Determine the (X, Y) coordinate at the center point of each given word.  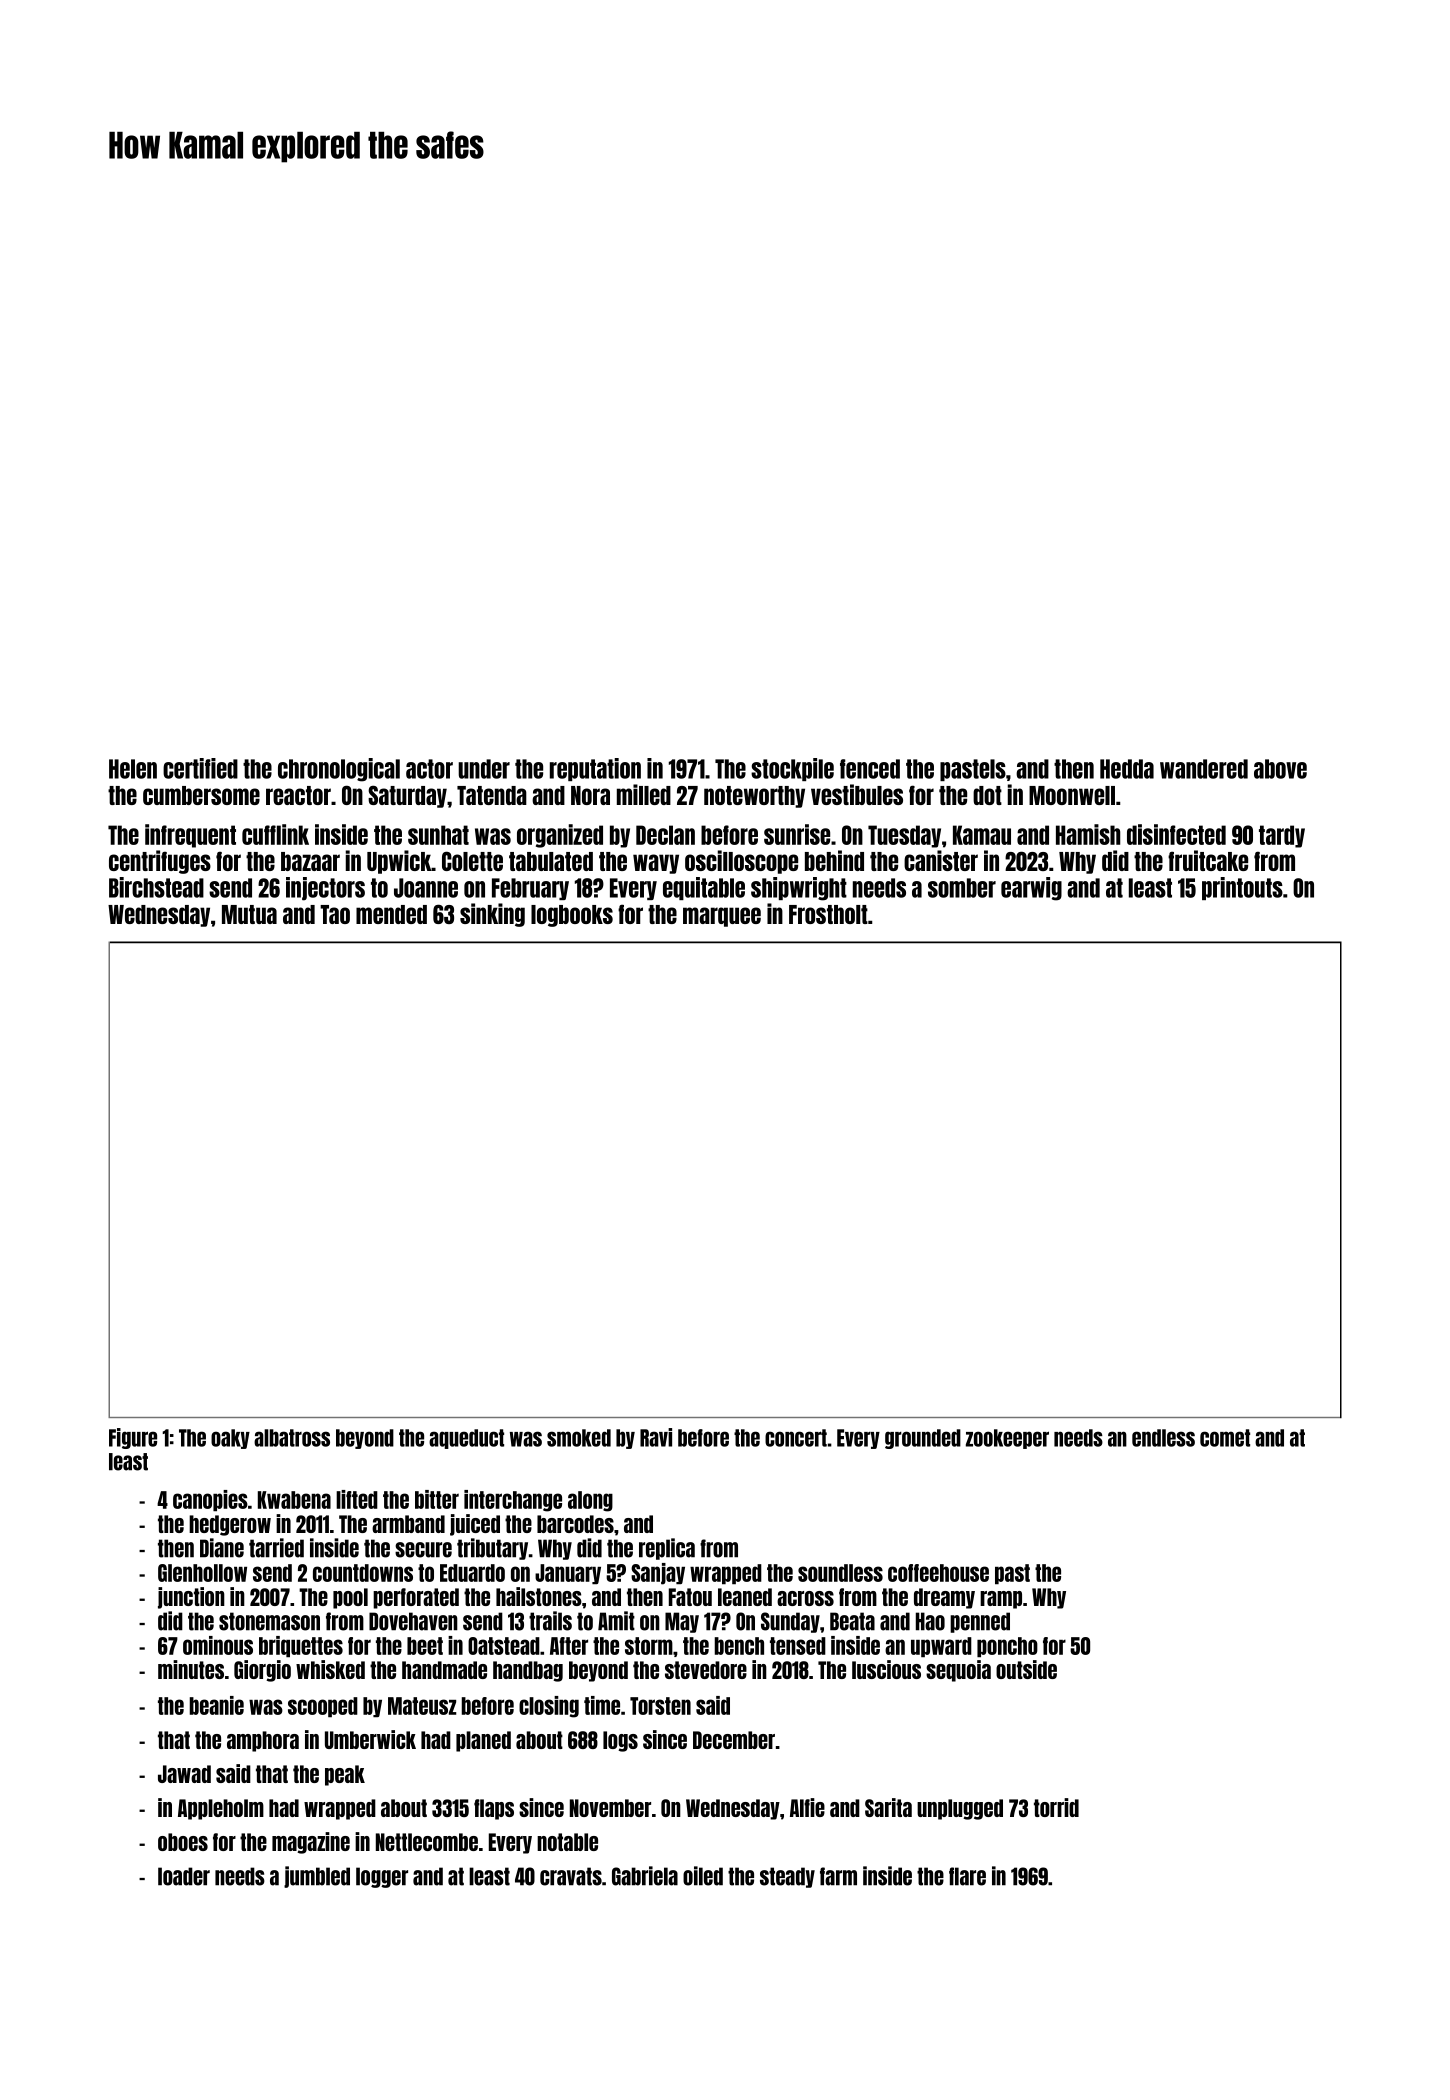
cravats (571, 1876)
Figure (133, 1438)
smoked (579, 1438)
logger (382, 1877)
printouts (1242, 888)
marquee (722, 917)
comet (1225, 1438)
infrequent (190, 836)
